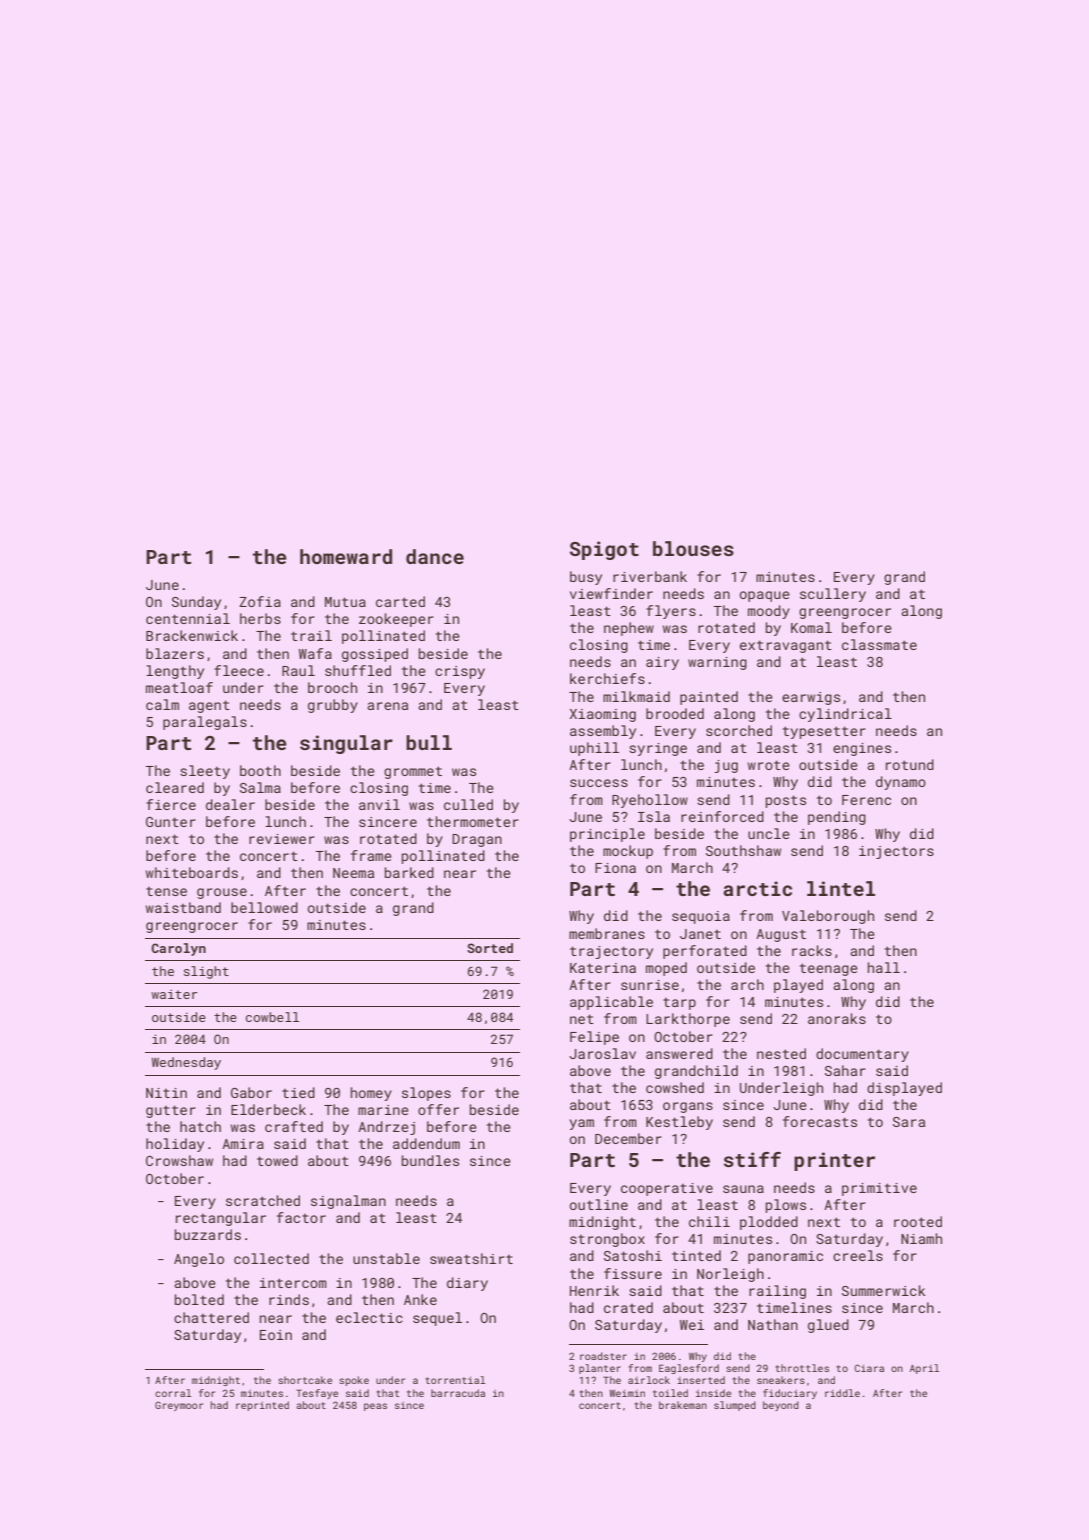 This image has width=1089, height=1540. I want to click on barracuda, so click(458, 1393).
